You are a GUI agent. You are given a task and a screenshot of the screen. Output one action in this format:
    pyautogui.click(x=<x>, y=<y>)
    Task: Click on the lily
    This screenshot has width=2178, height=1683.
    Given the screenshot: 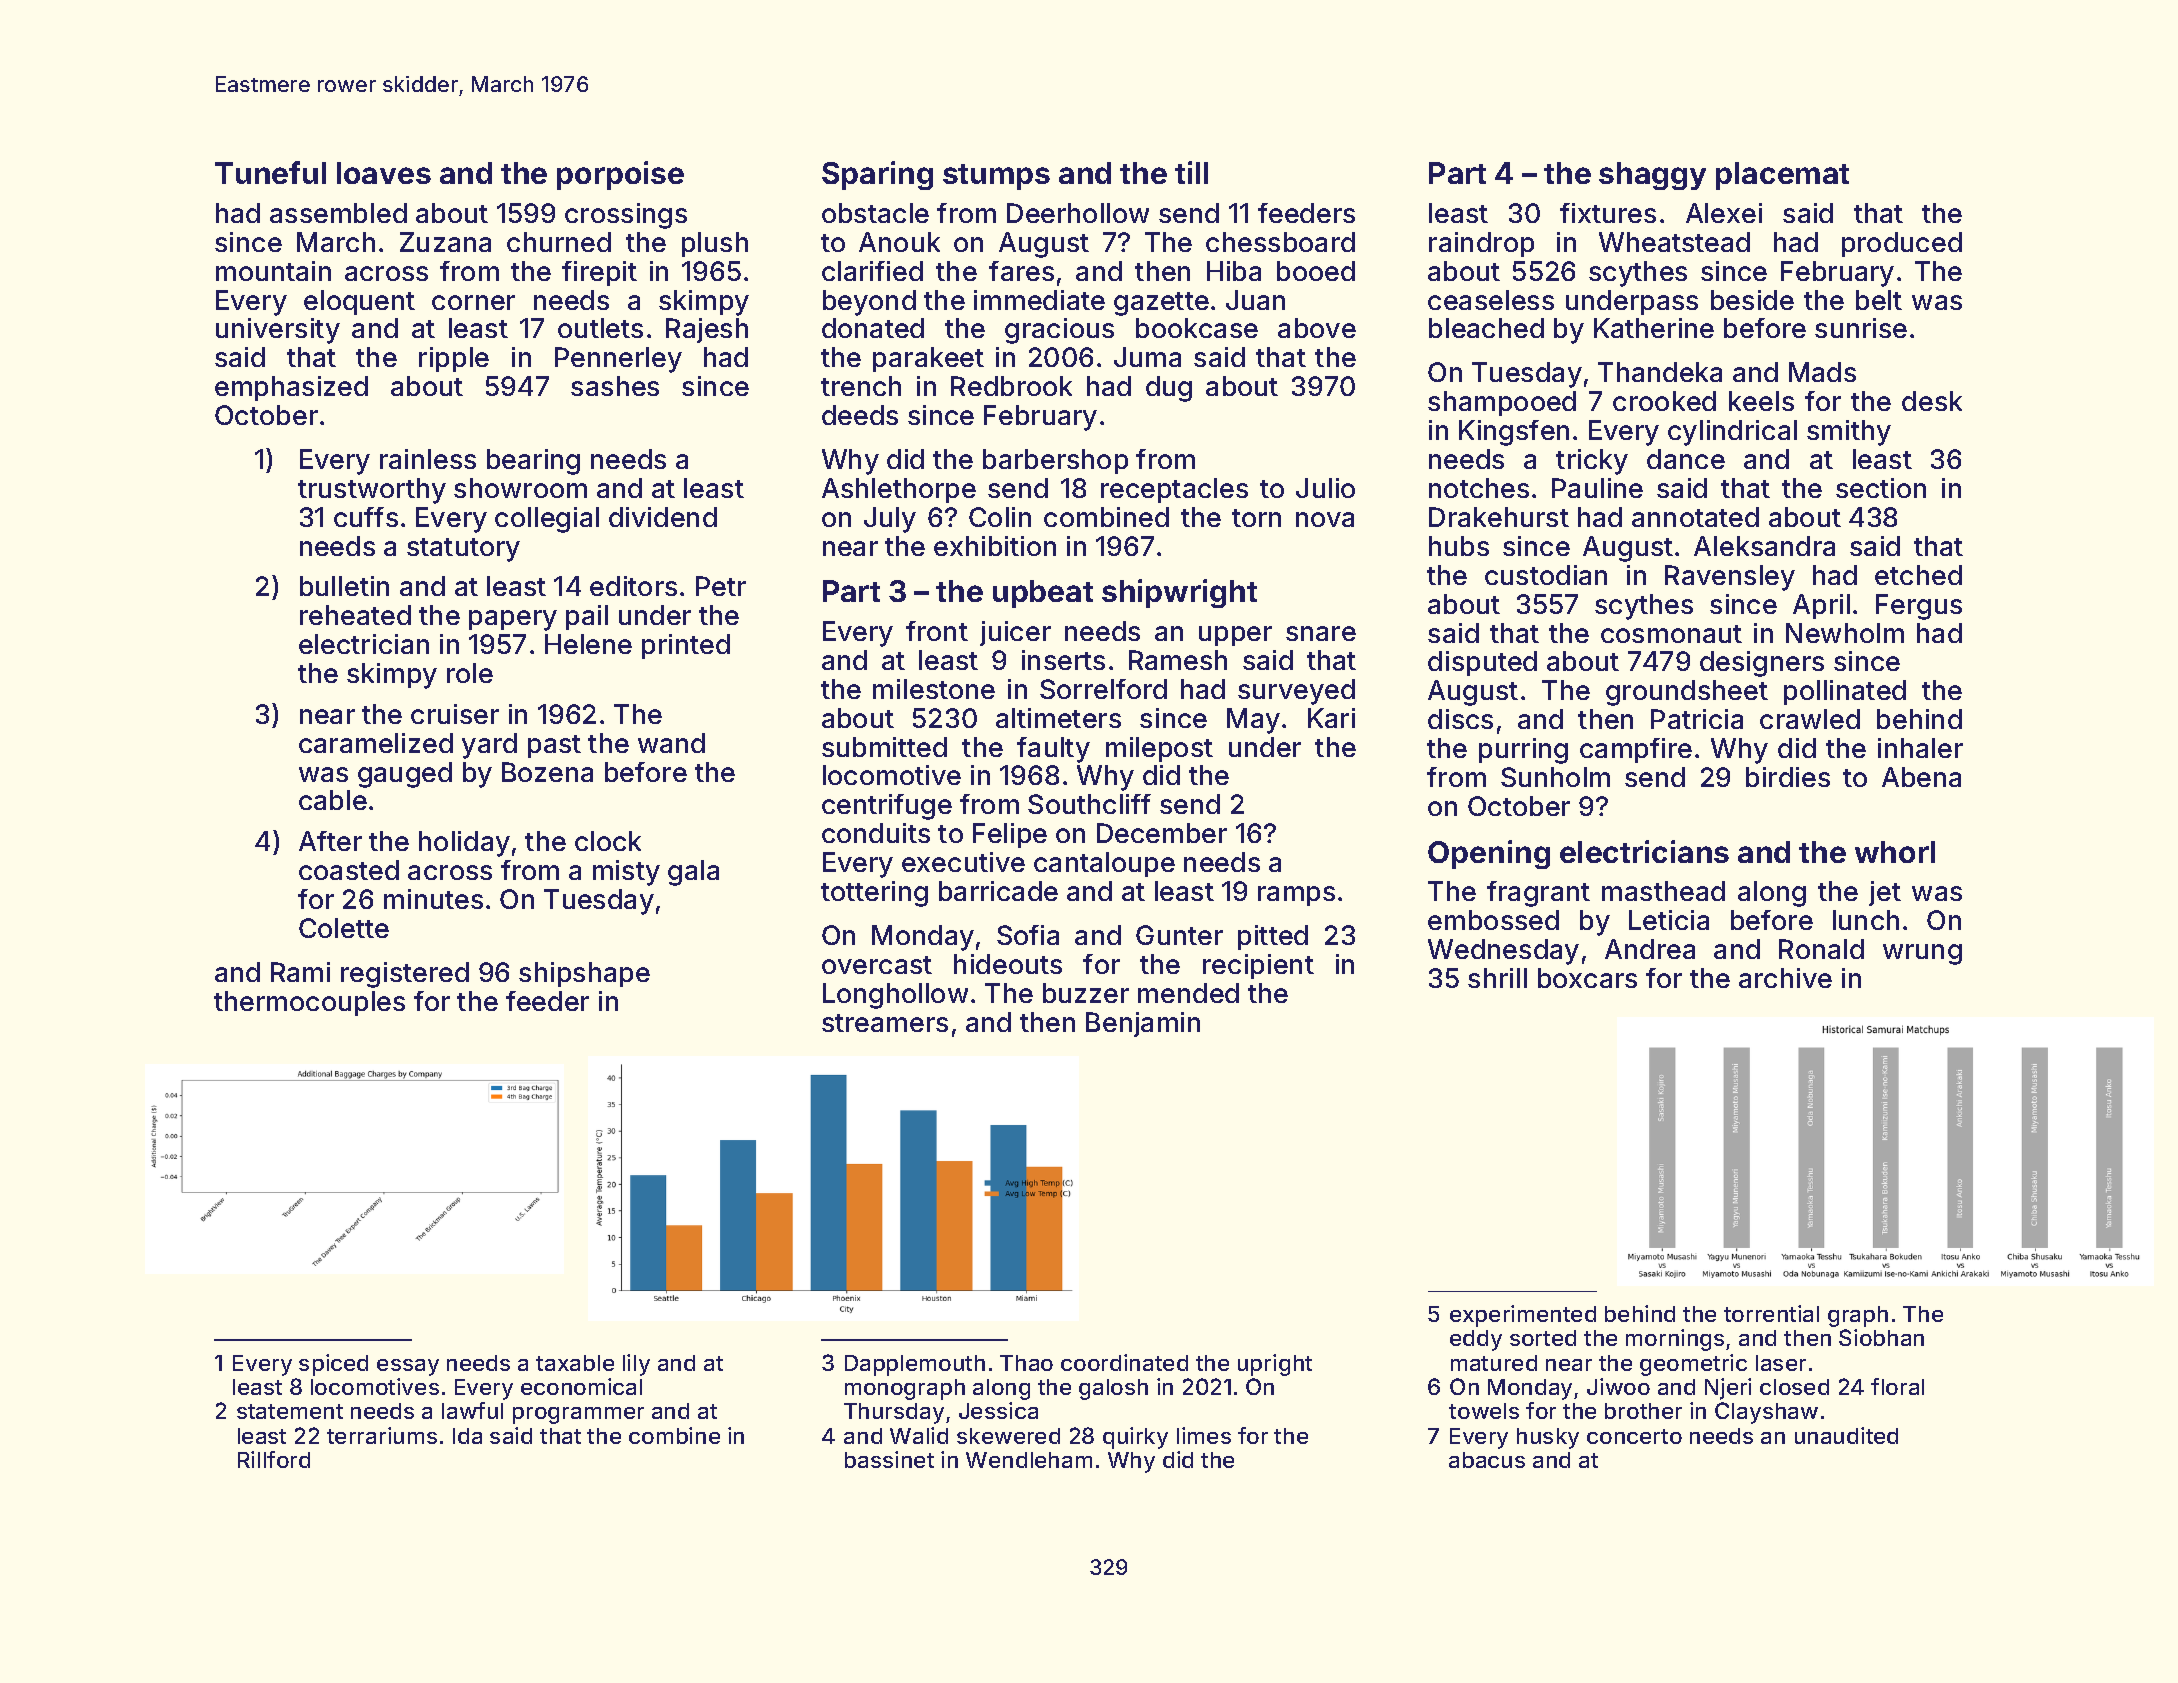 What is the action you would take?
    pyautogui.click(x=636, y=1365)
